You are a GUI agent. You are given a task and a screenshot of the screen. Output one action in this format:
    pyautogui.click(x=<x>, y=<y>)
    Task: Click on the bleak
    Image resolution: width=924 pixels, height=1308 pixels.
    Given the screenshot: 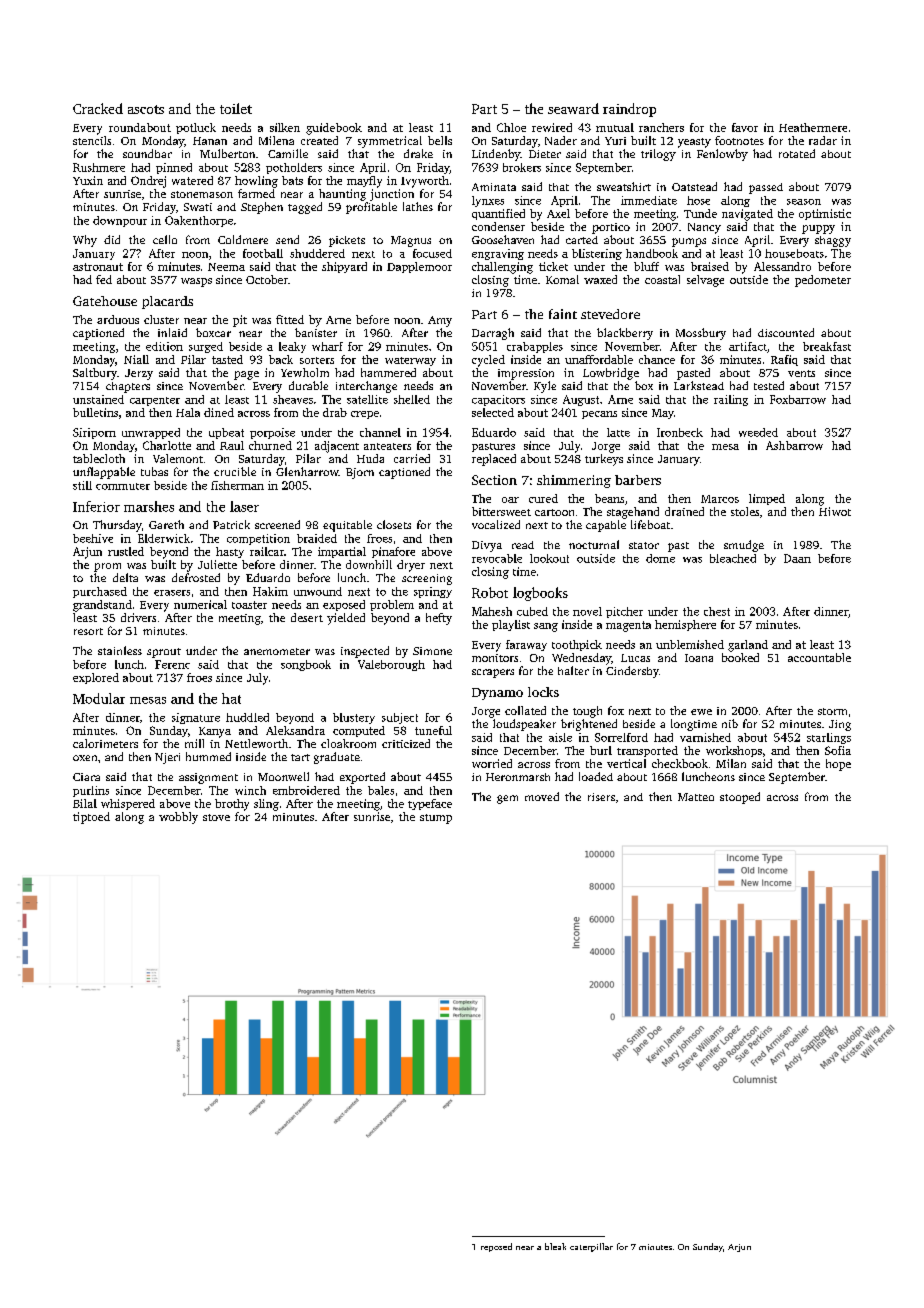 What is the action you would take?
    pyautogui.click(x=555, y=1246)
